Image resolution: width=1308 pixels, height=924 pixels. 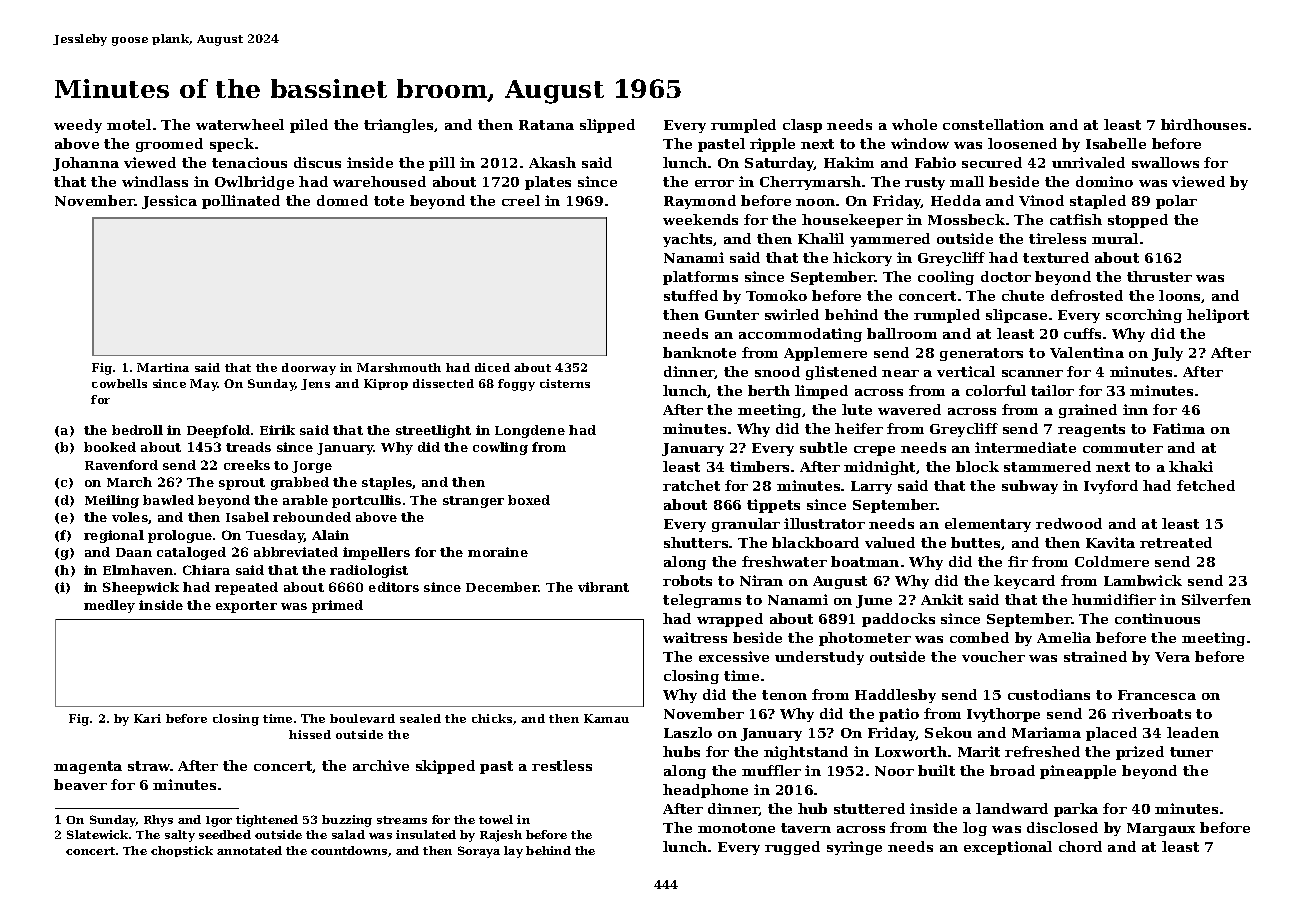 What do you see at coordinates (800, 335) in the screenshot?
I see `accommodating` at bounding box center [800, 335].
